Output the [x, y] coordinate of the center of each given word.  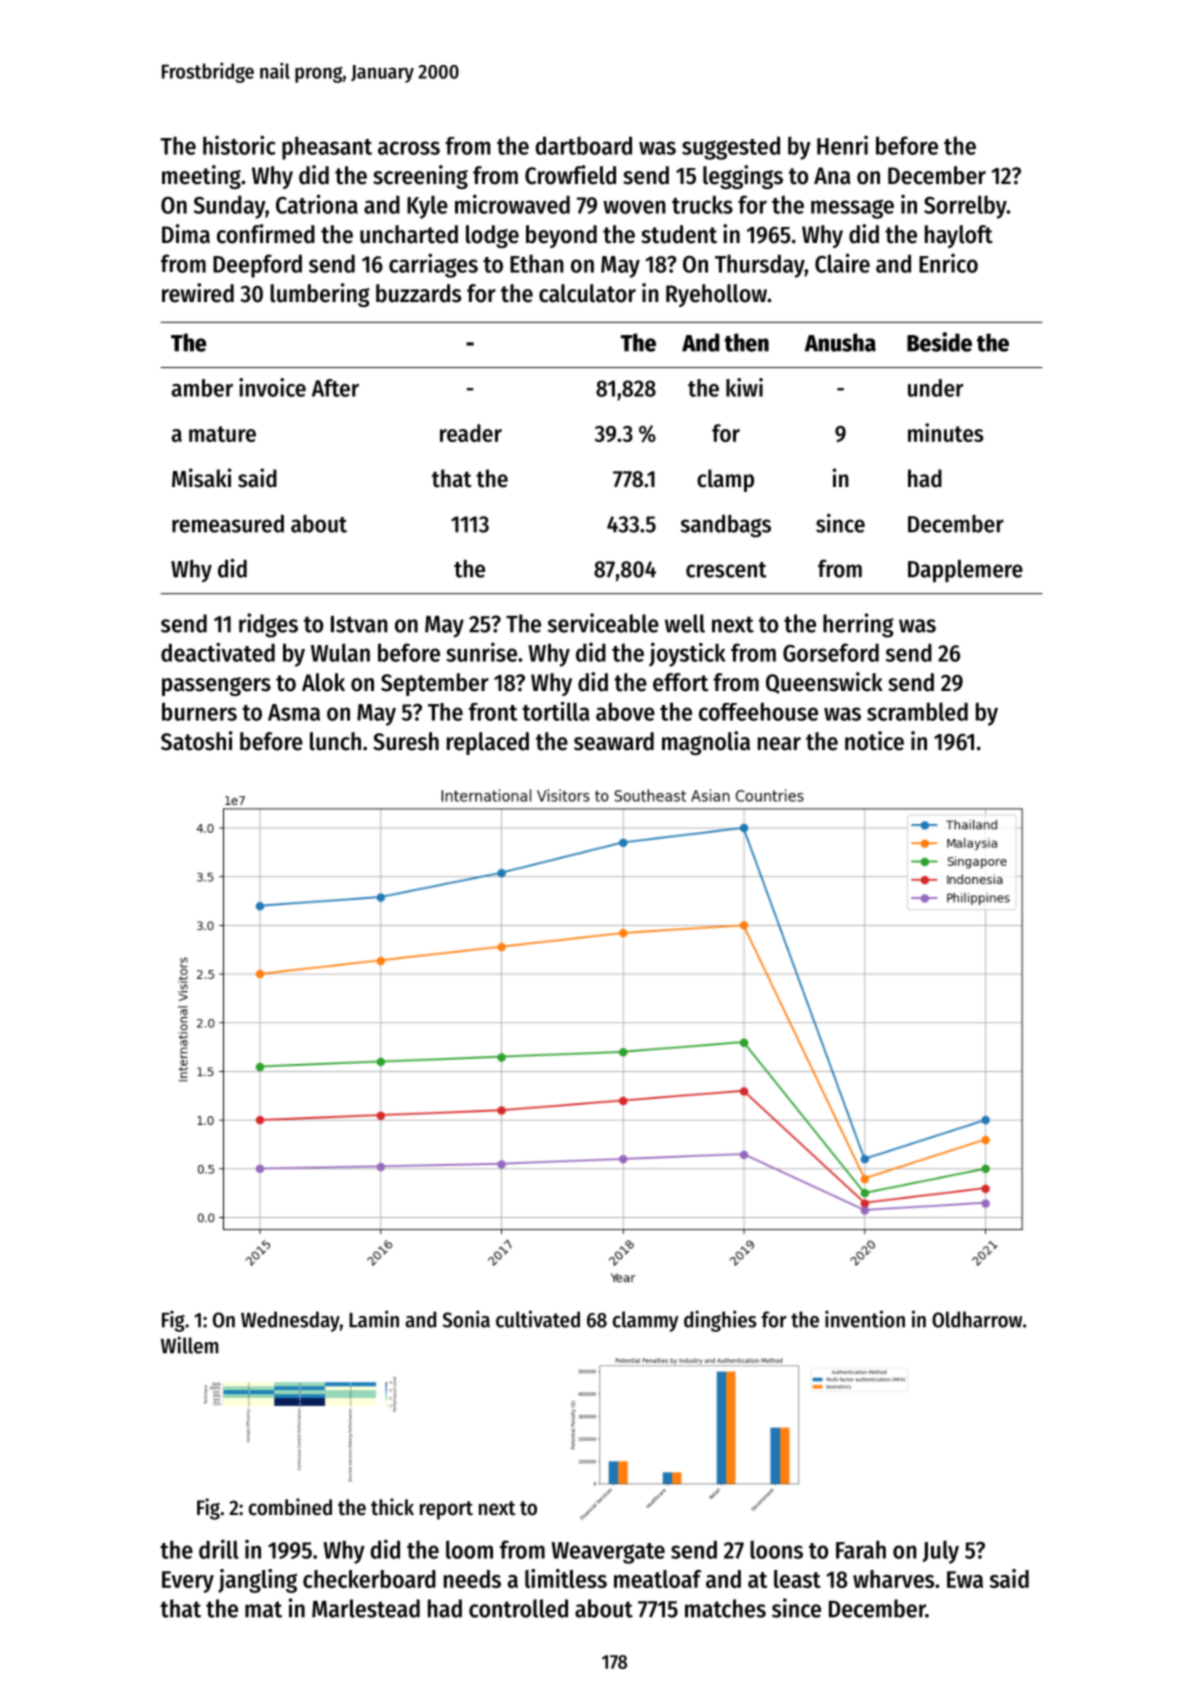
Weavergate [608, 1553]
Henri [842, 145]
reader [471, 433]
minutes [946, 432]
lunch [335, 741]
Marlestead [366, 1608]
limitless [566, 1578]
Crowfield [570, 175]
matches [725, 1608]
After [335, 388]
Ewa [965, 1579]
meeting [201, 177]
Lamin [374, 1319]
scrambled [917, 711]
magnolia [706, 743]
